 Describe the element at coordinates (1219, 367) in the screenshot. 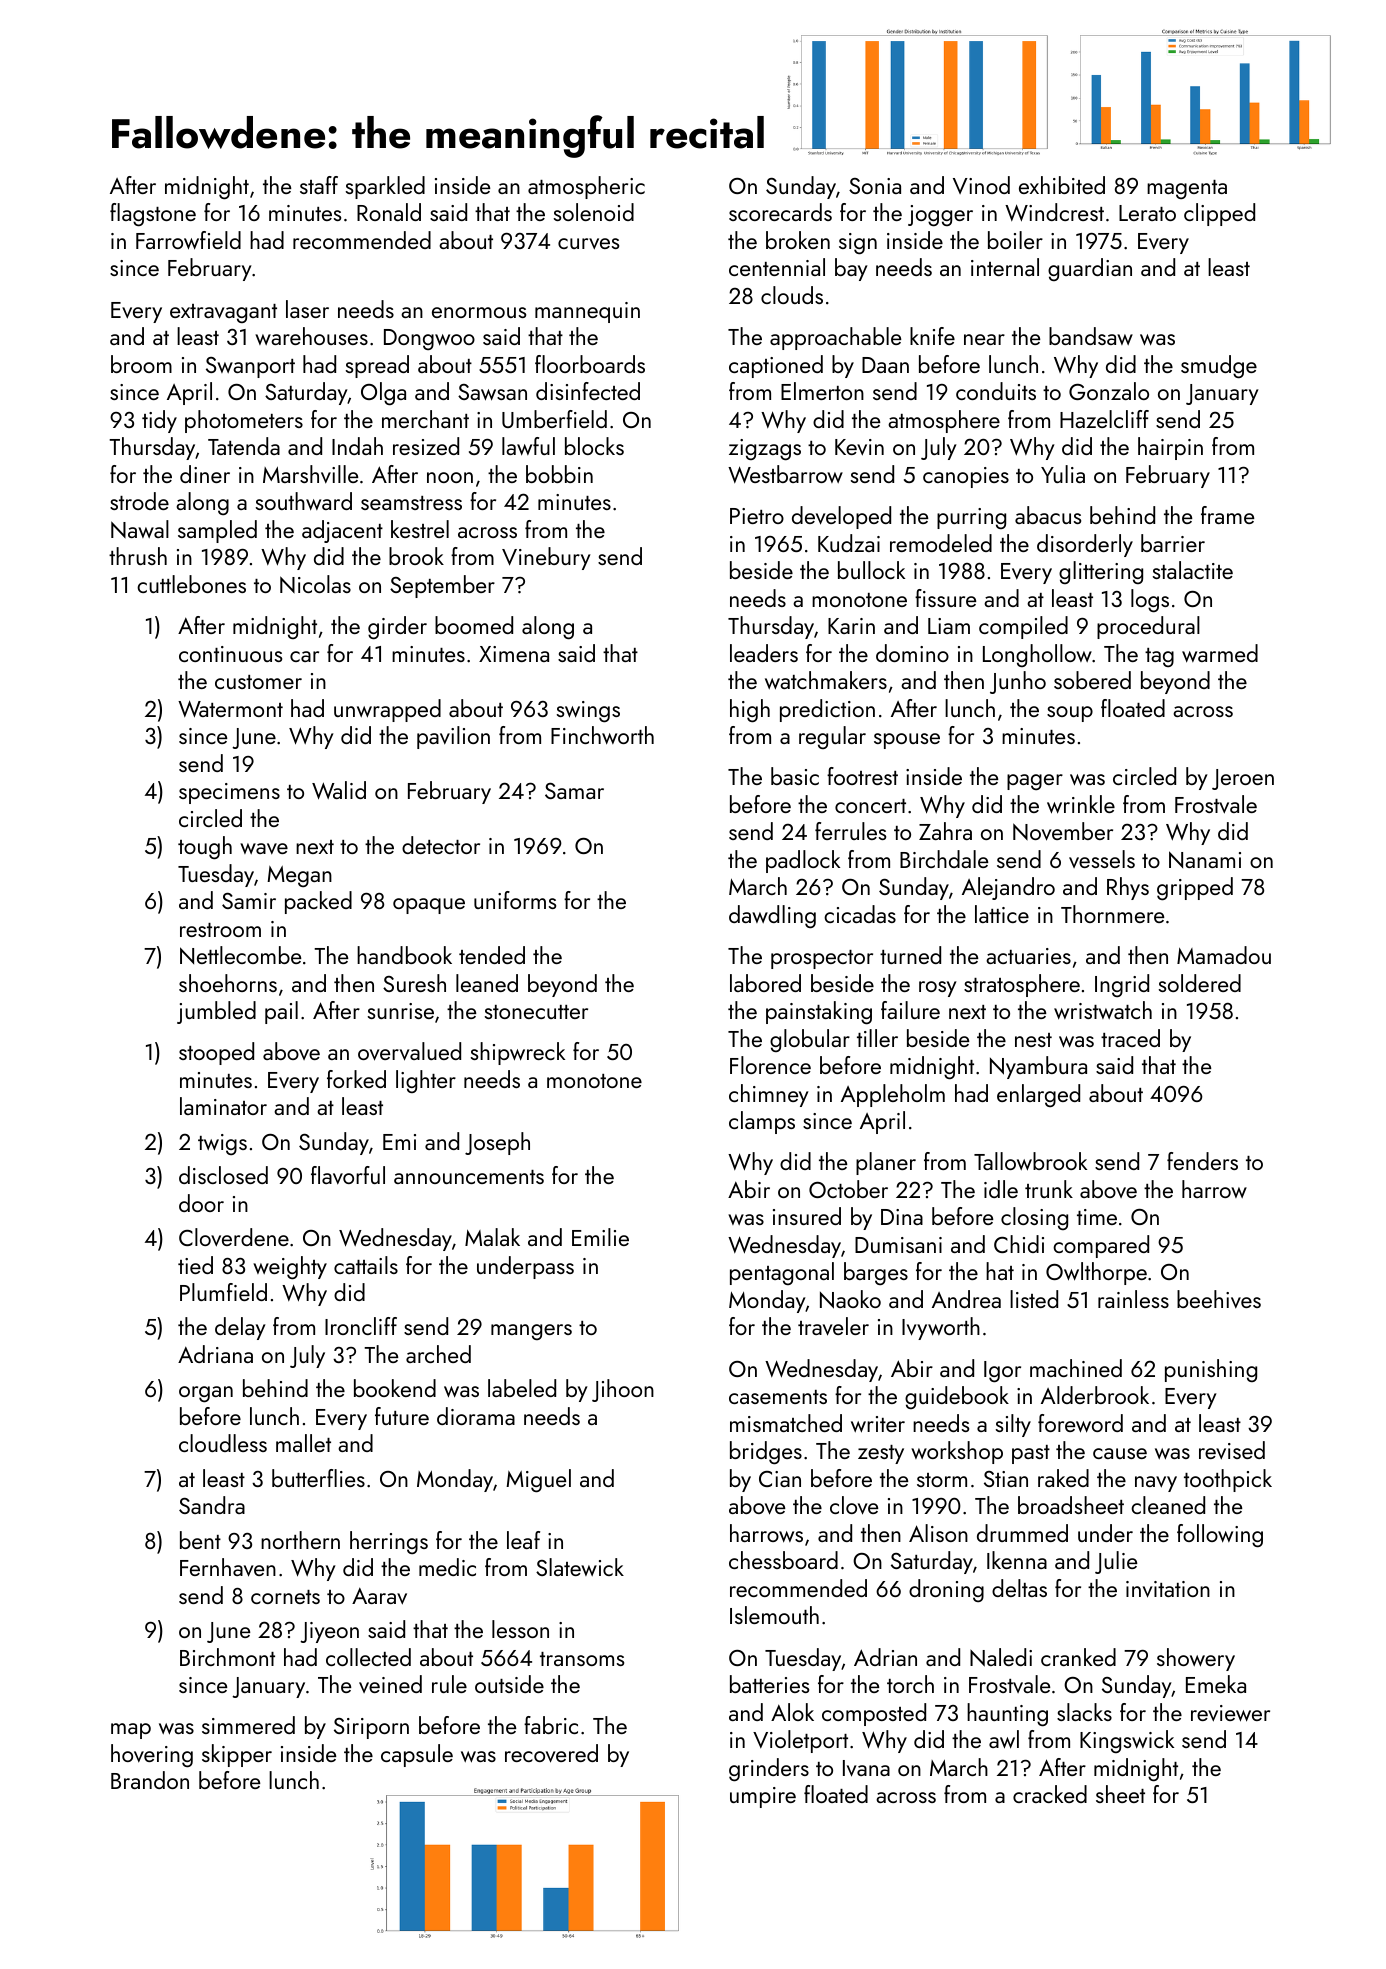

I see `smudge` at that location.
